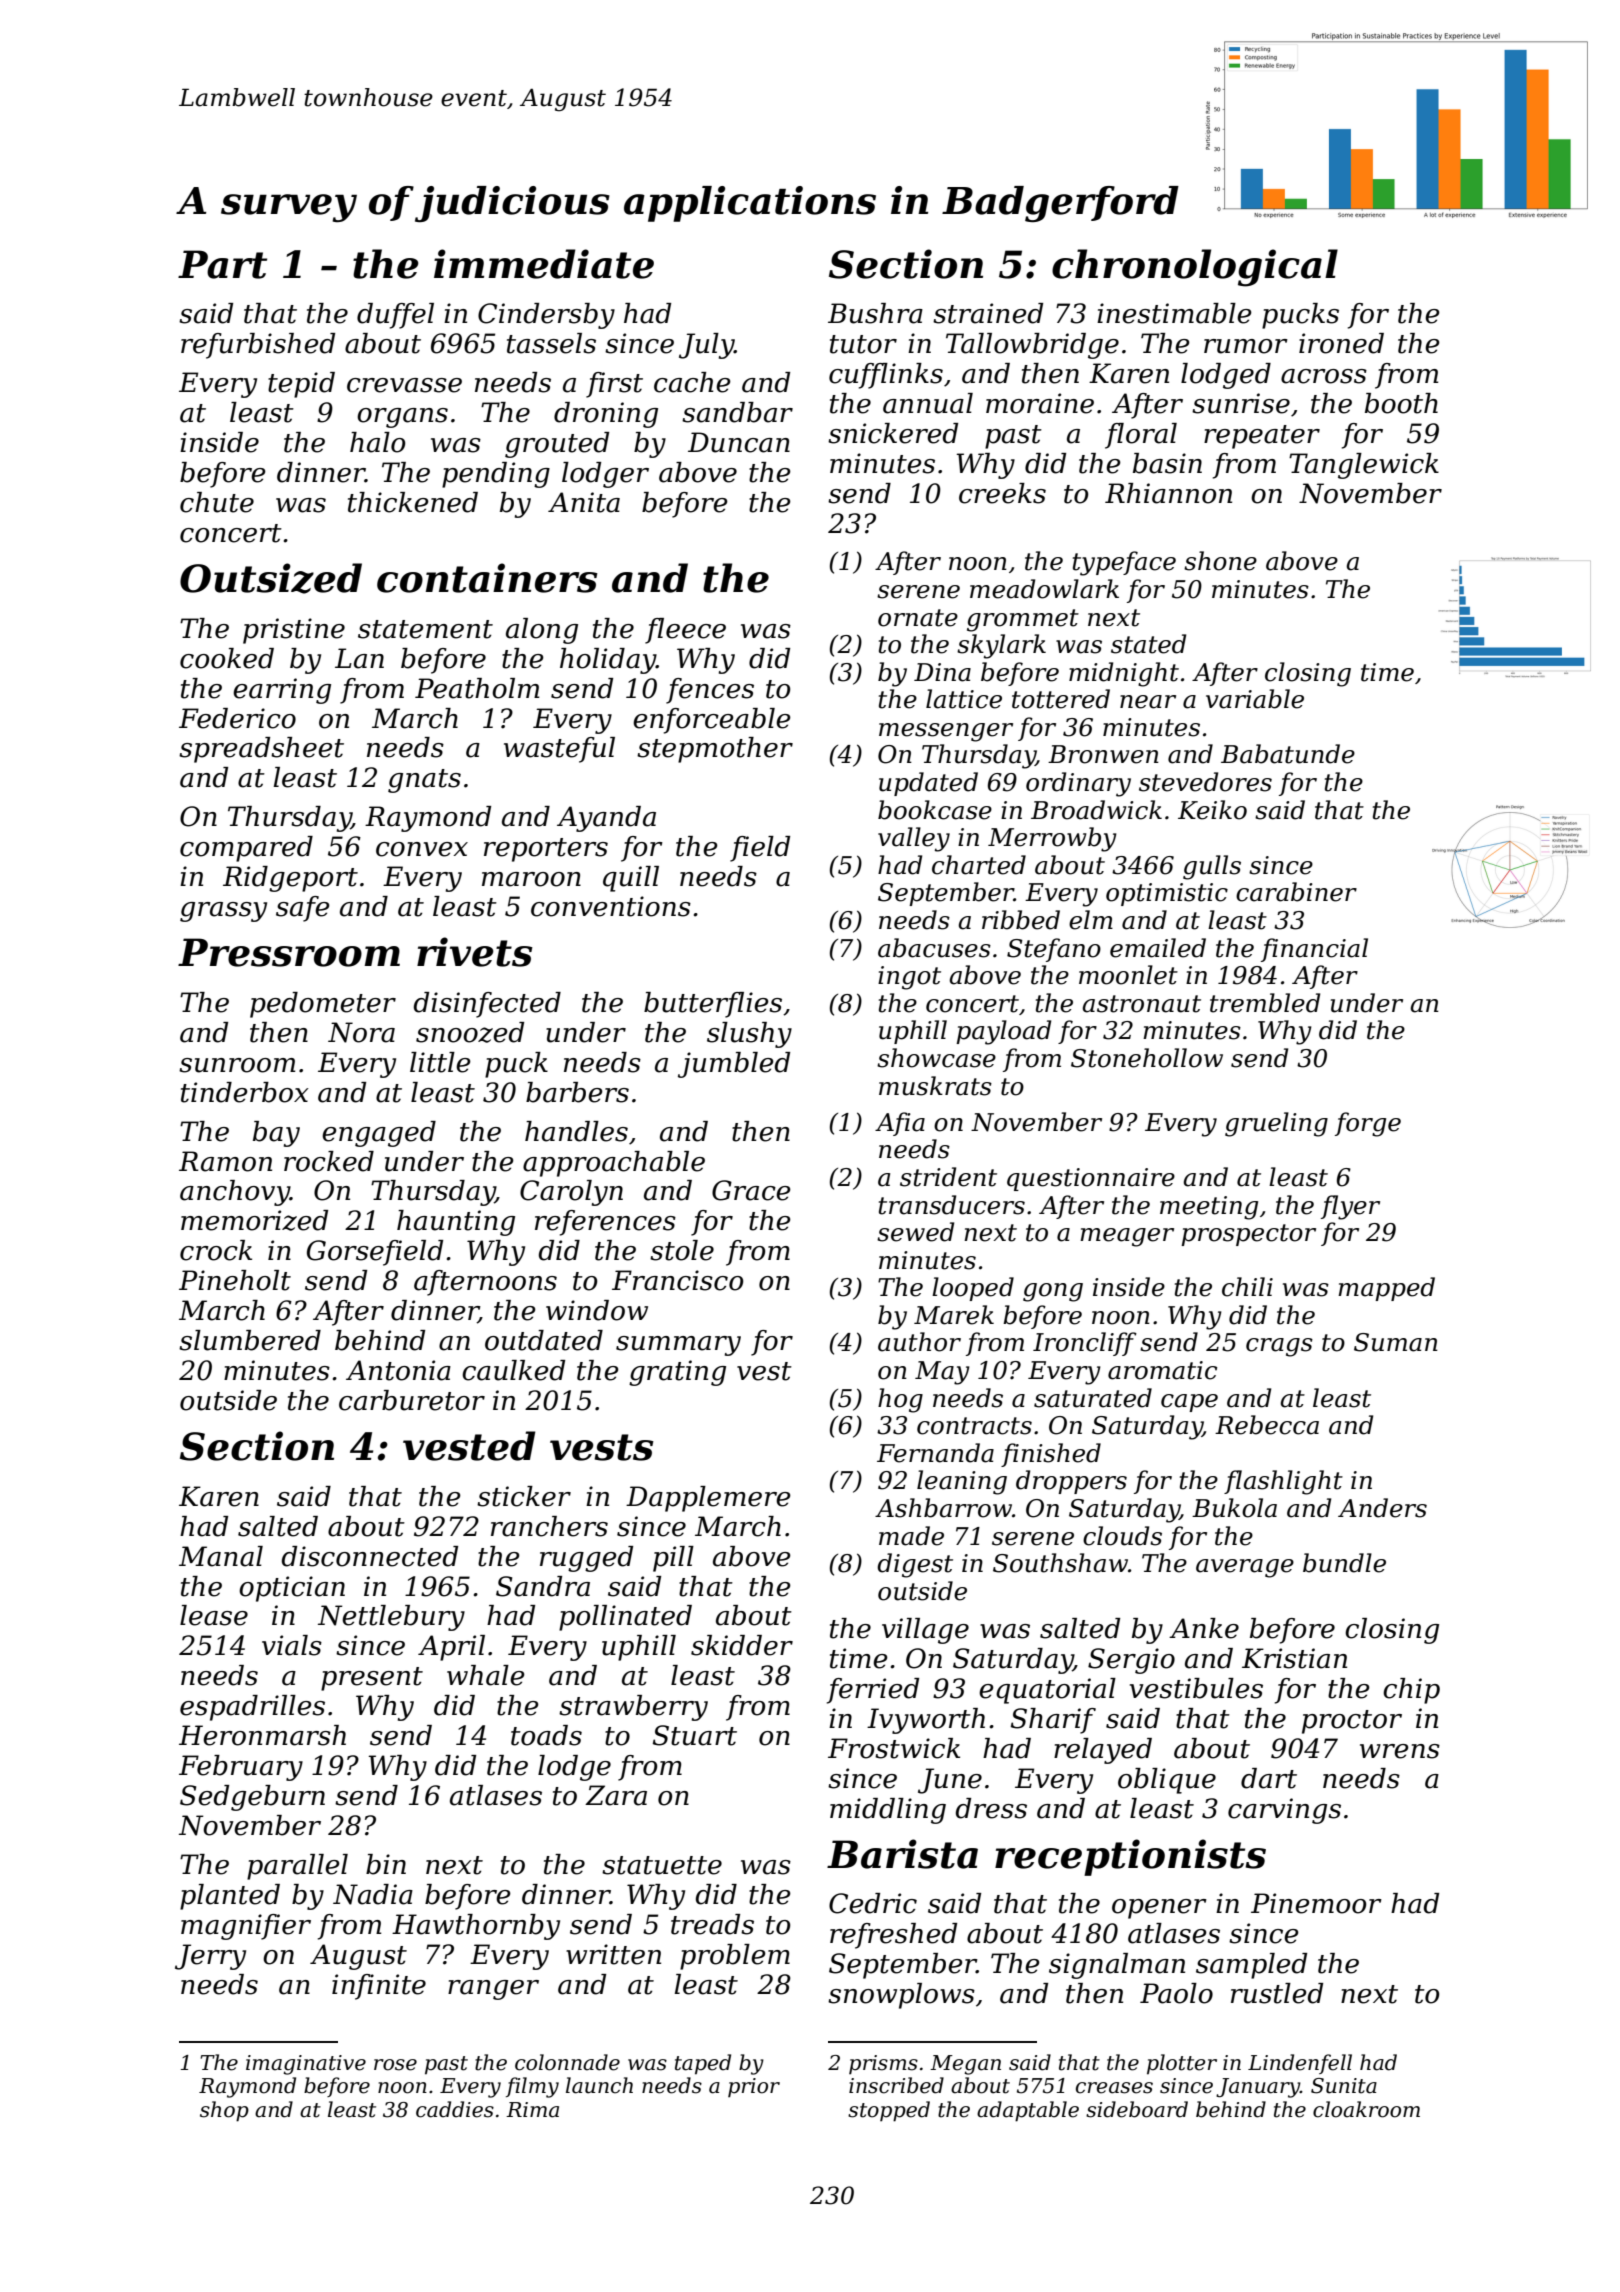  I want to click on made, so click(911, 1536).
